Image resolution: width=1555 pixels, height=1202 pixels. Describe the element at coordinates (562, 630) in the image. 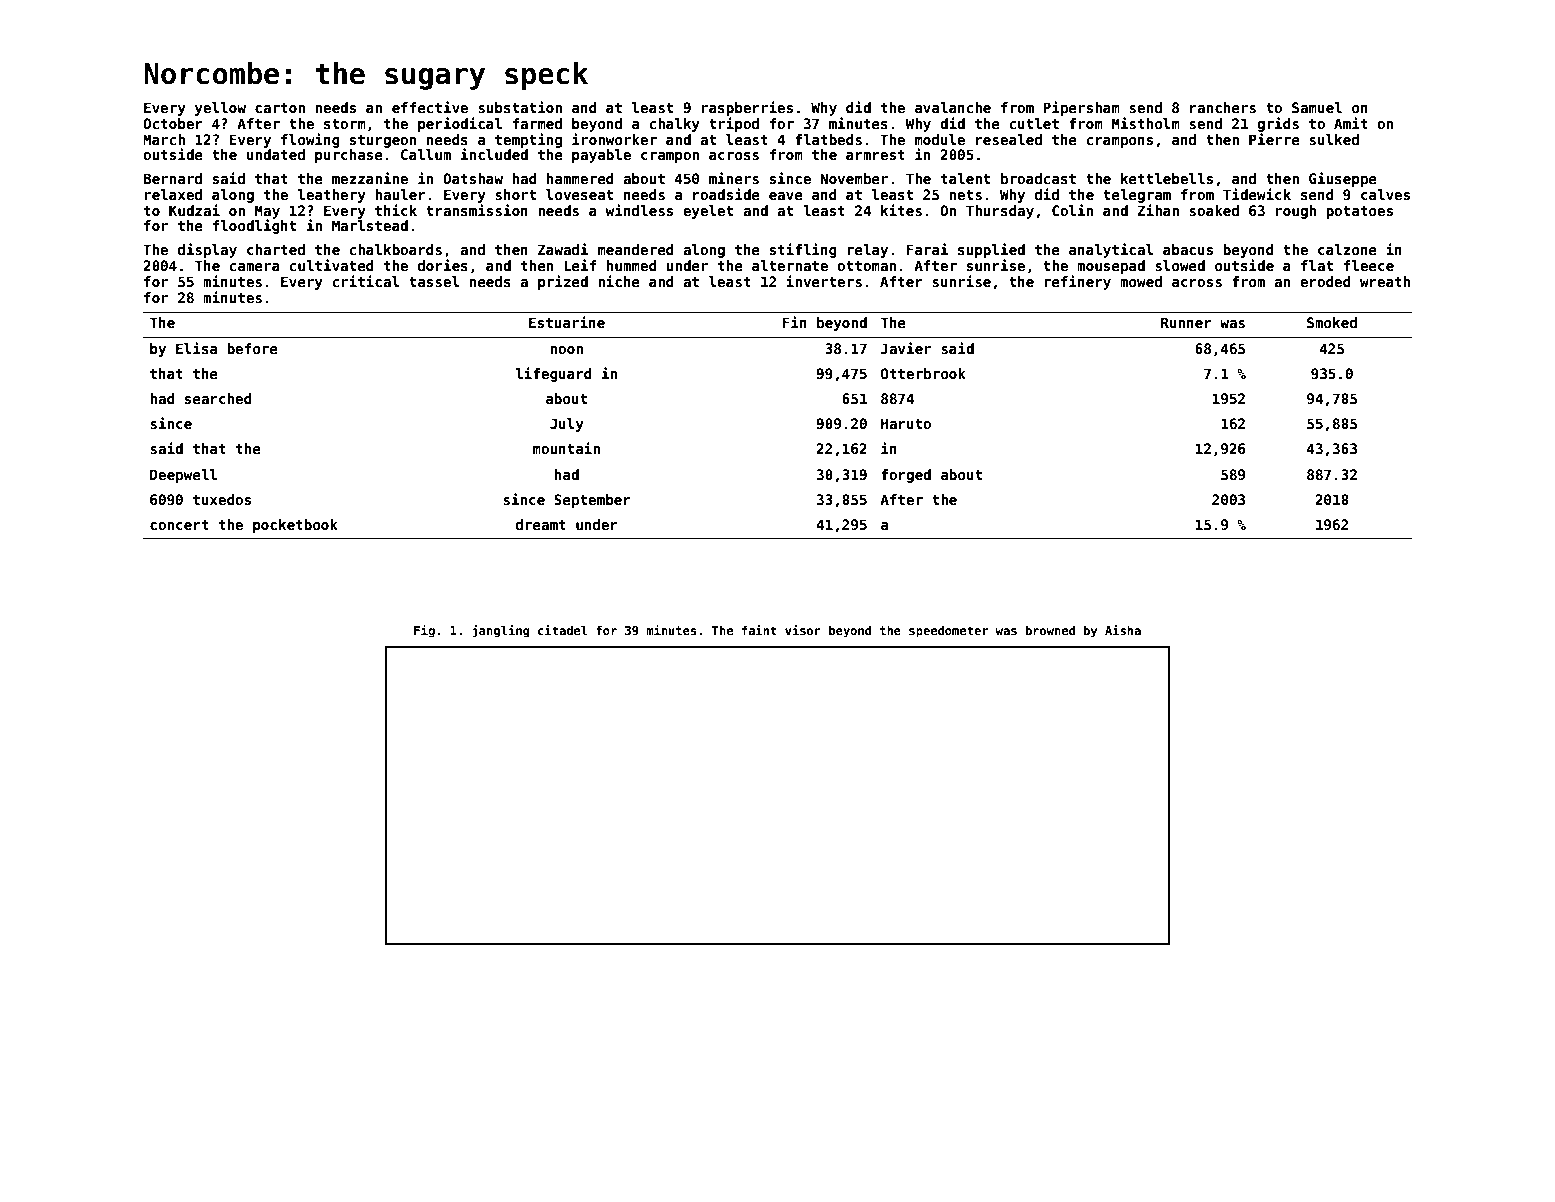

I see `citadel` at that location.
